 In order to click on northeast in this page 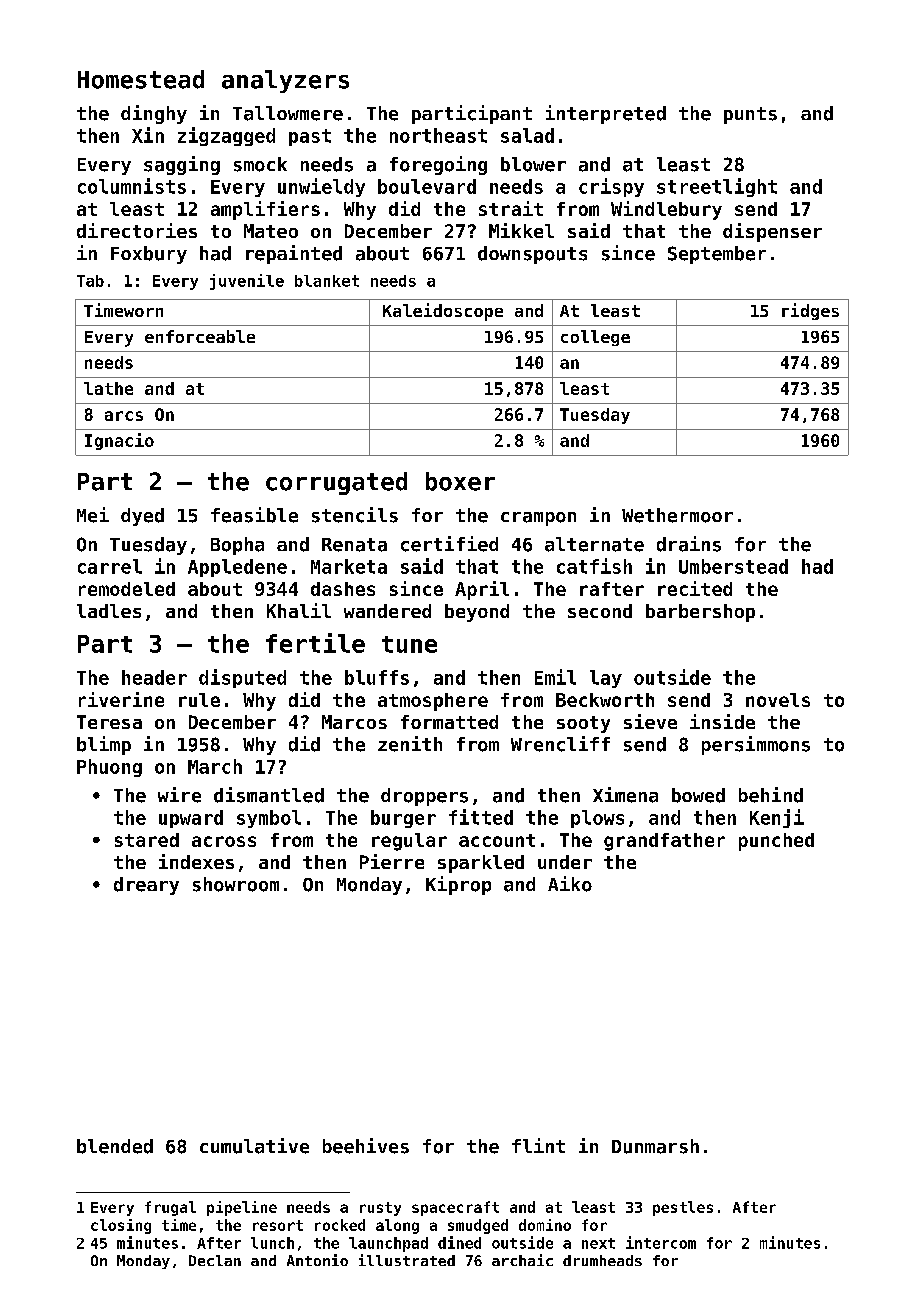, I will do `click(438, 135)`.
